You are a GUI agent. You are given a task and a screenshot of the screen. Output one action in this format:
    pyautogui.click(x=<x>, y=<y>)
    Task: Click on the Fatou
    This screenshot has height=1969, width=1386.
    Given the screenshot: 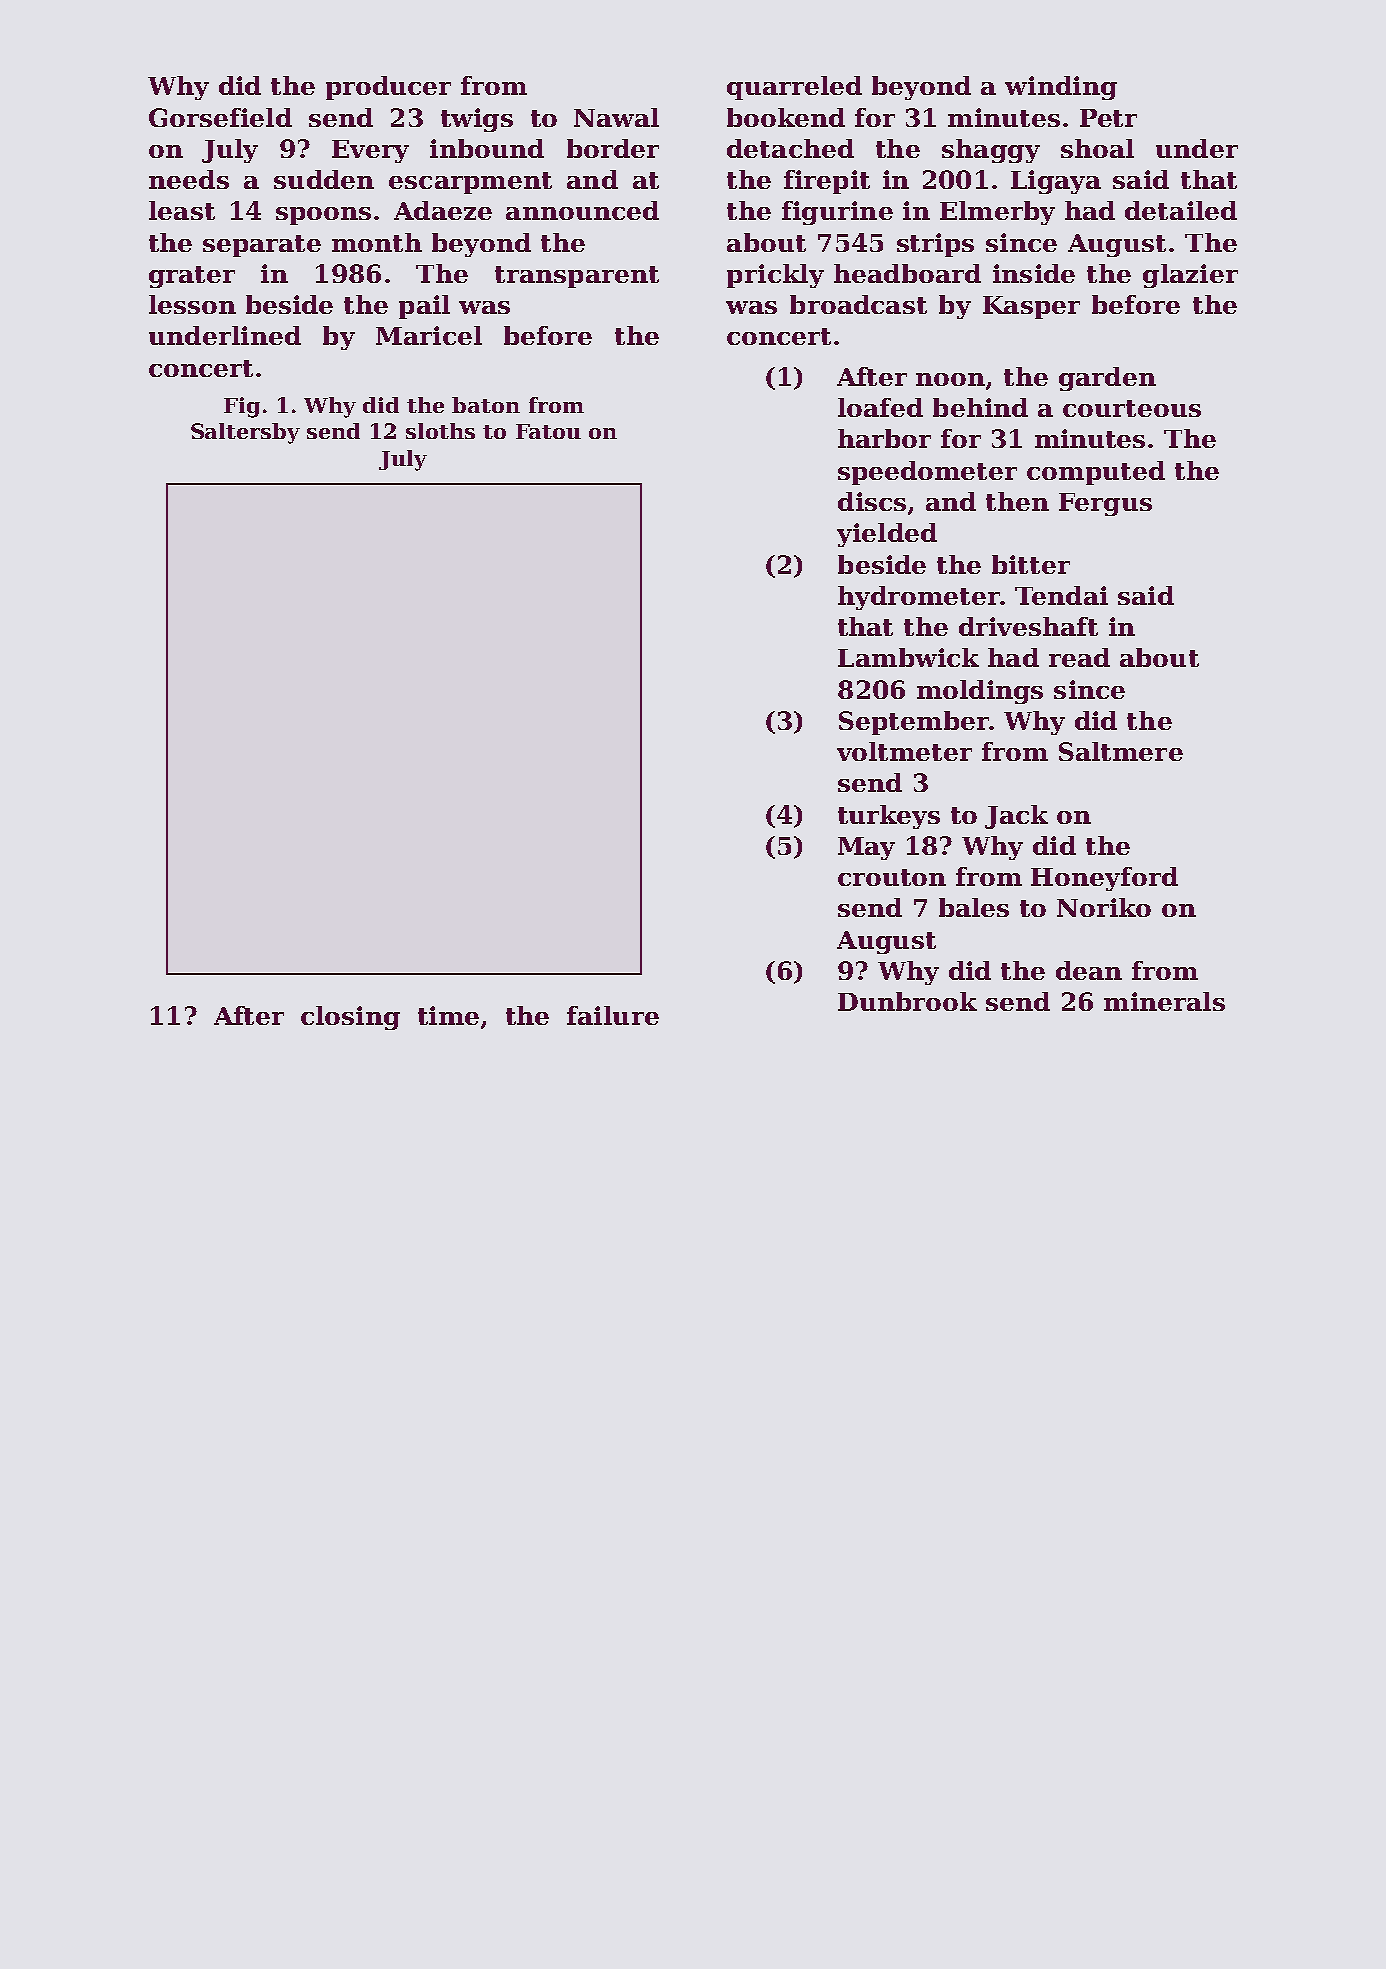 What is the action you would take?
    pyautogui.click(x=548, y=431)
